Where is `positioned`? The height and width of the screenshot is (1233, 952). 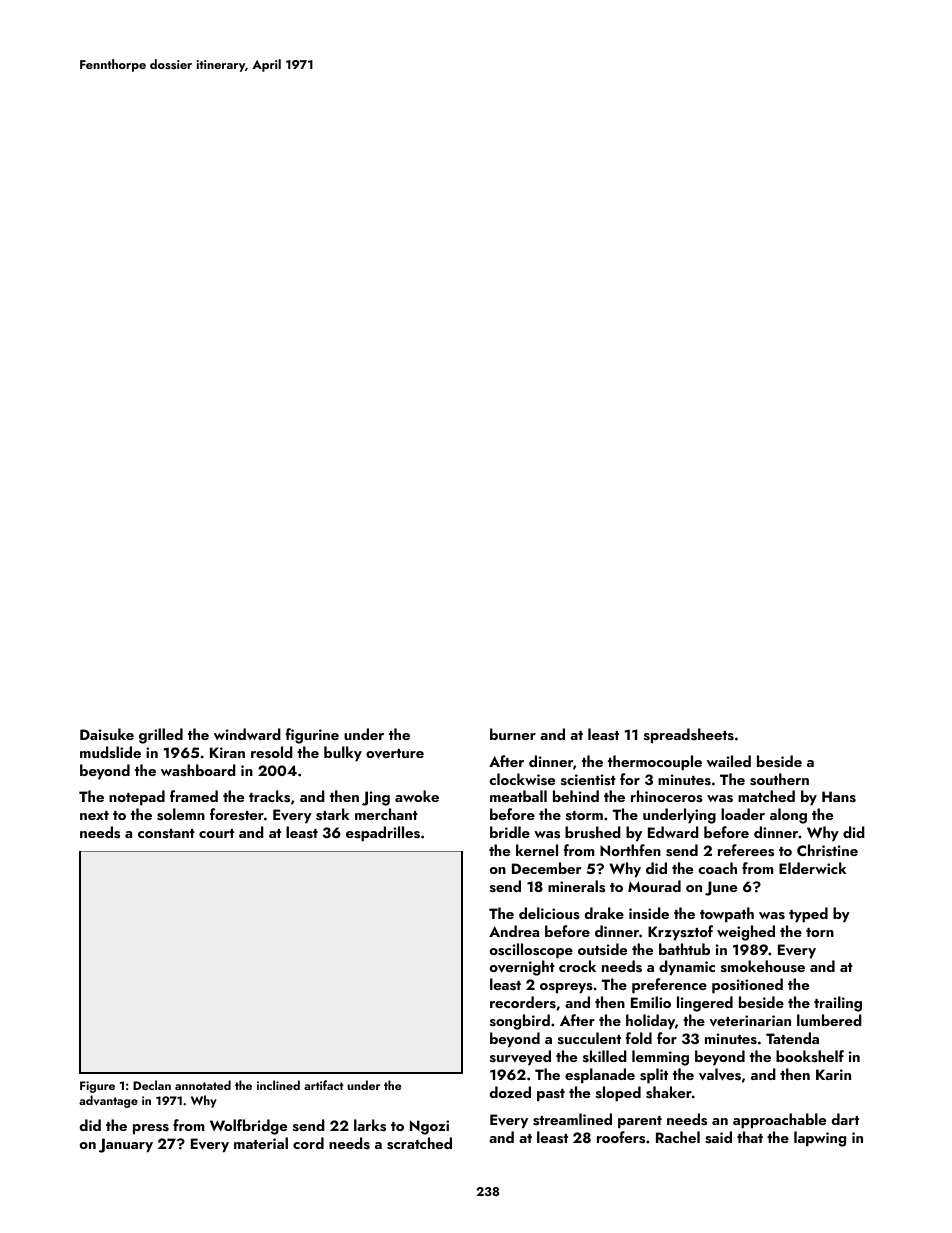
positioned is located at coordinates (747, 986).
